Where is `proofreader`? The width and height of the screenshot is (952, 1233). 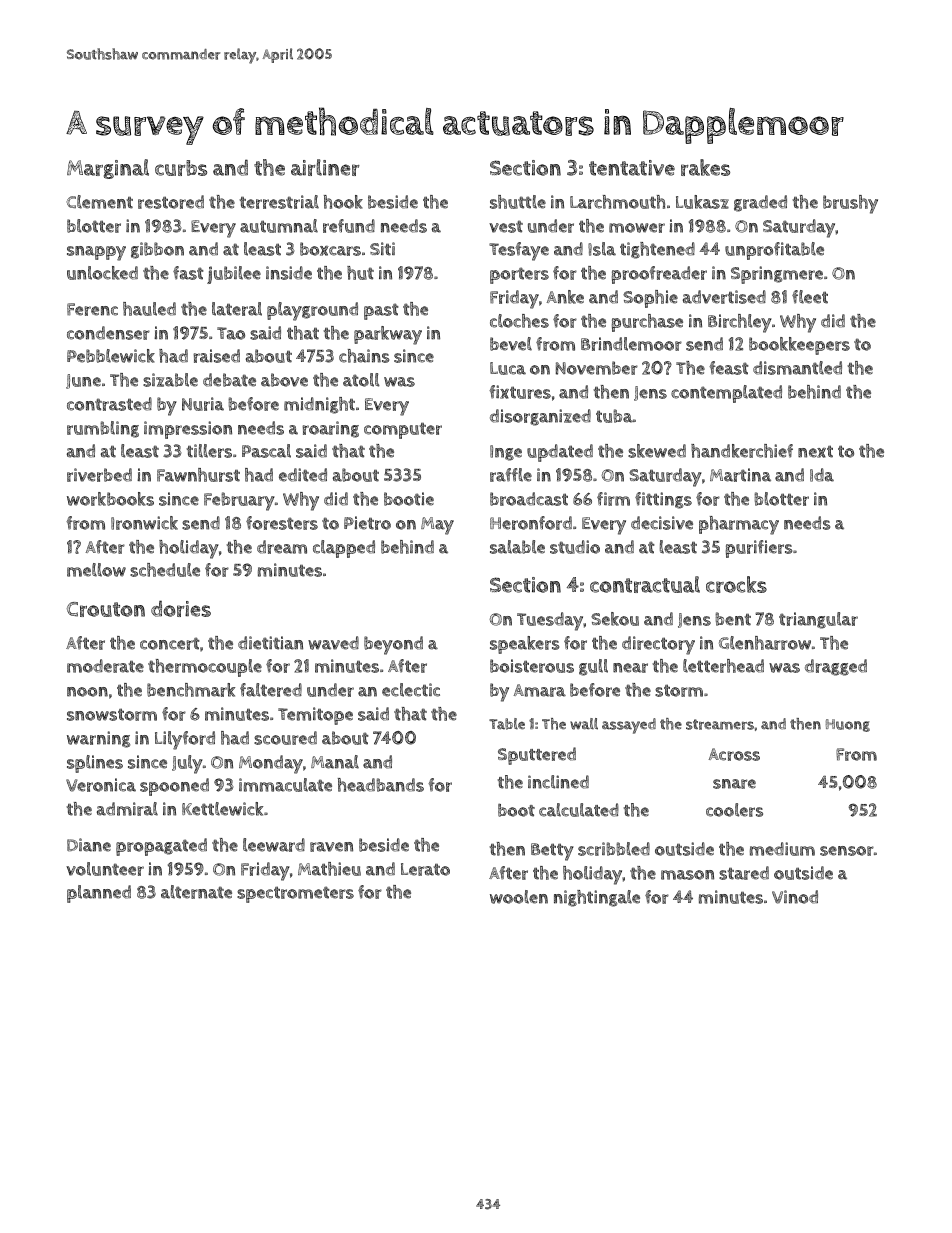
proofreader is located at coordinates (659, 275).
